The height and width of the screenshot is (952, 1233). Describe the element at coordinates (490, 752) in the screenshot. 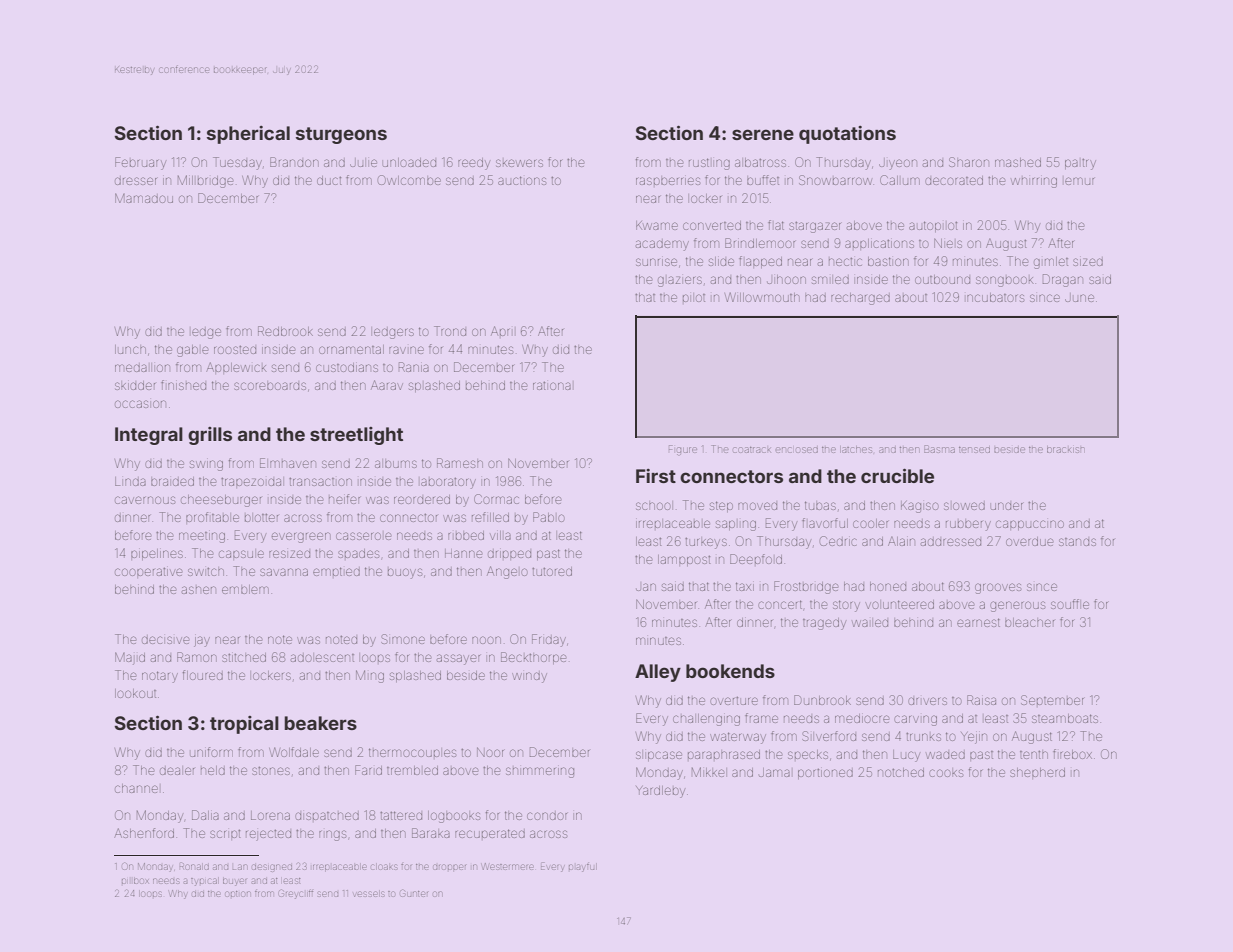

I see `Noor` at that location.
